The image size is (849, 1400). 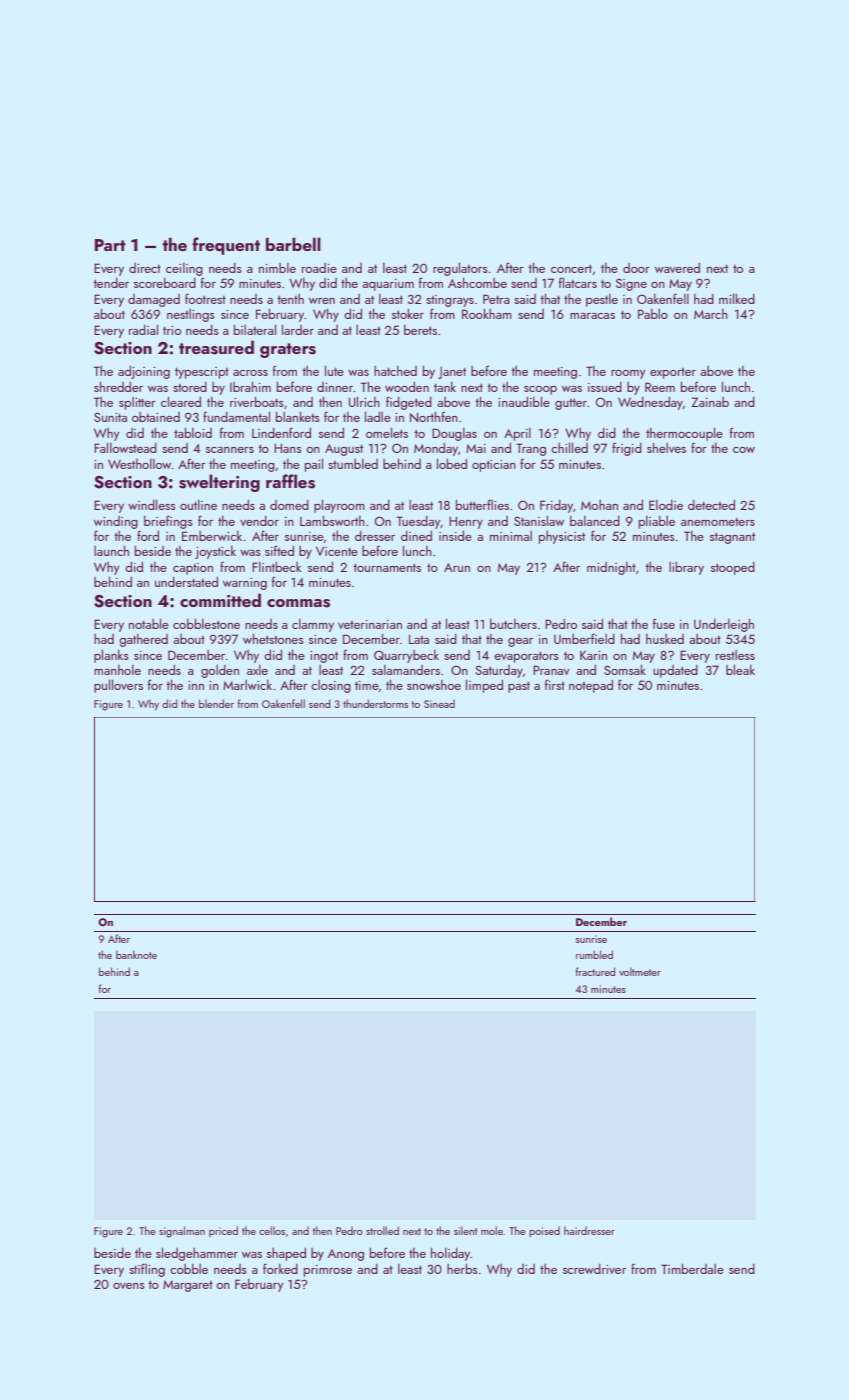 What do you see at coordinates (188, 1286) in the page?
I see `Margaret` at bounding box center [188, 1286].
